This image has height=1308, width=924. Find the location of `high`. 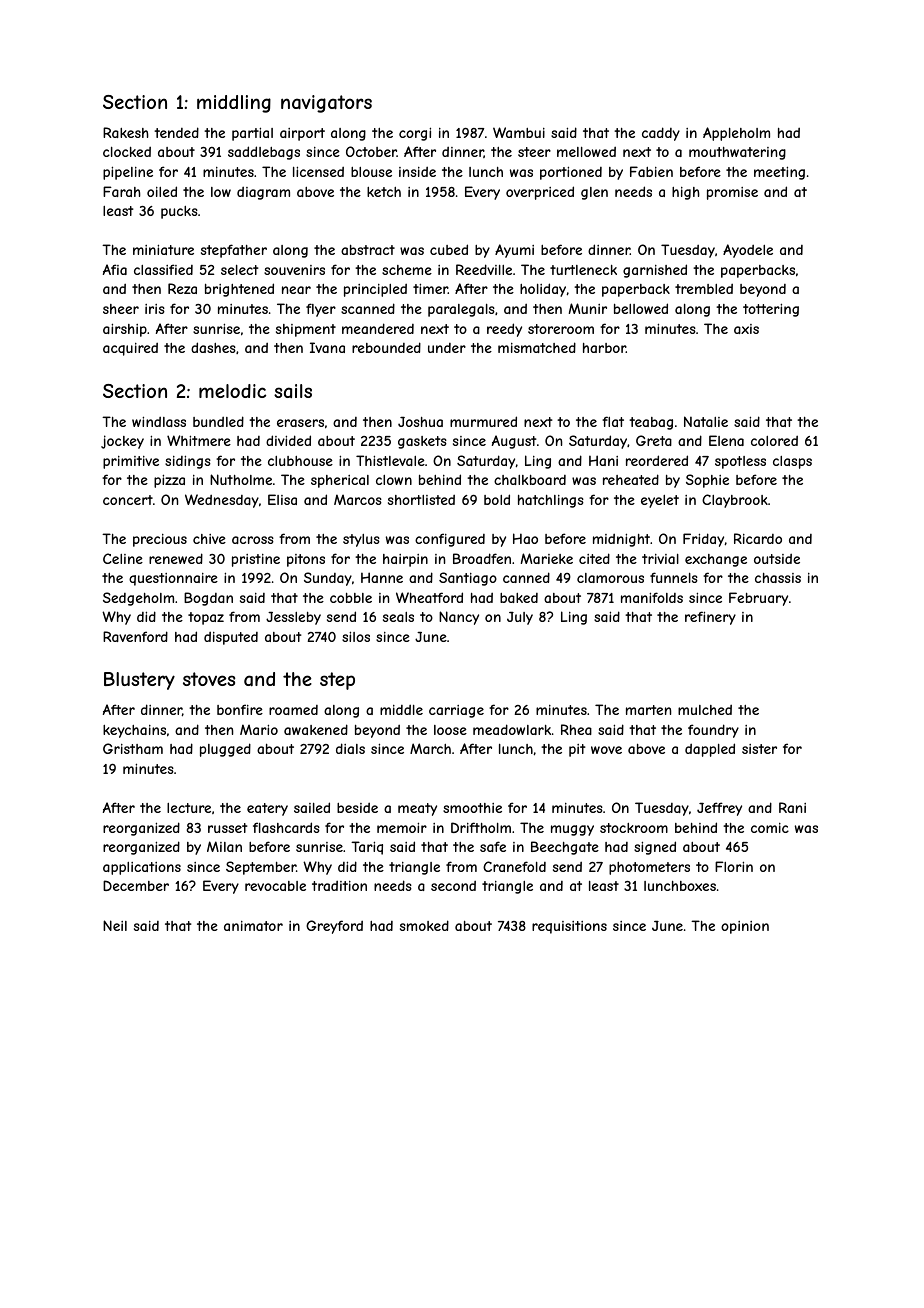

high is located at coordinates (686, 193).
